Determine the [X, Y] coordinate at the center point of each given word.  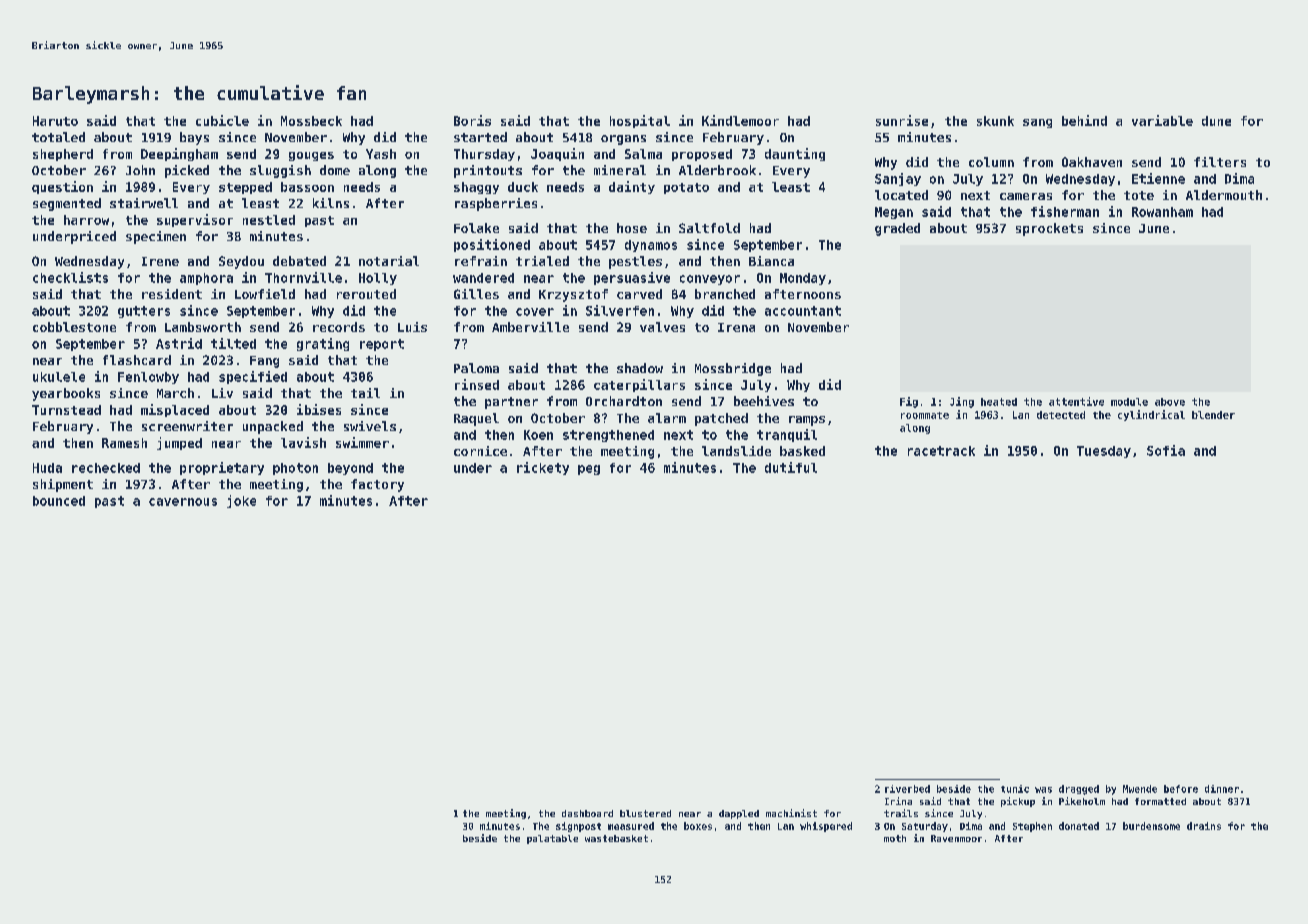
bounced [59, 501]
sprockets [1049, 229]
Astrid [179, 343]
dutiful [791, 467]
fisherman [1065, 211]
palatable [552, 839]
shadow [640, 368]
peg [589, 470]
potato [686, 188]
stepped [245, 188]
